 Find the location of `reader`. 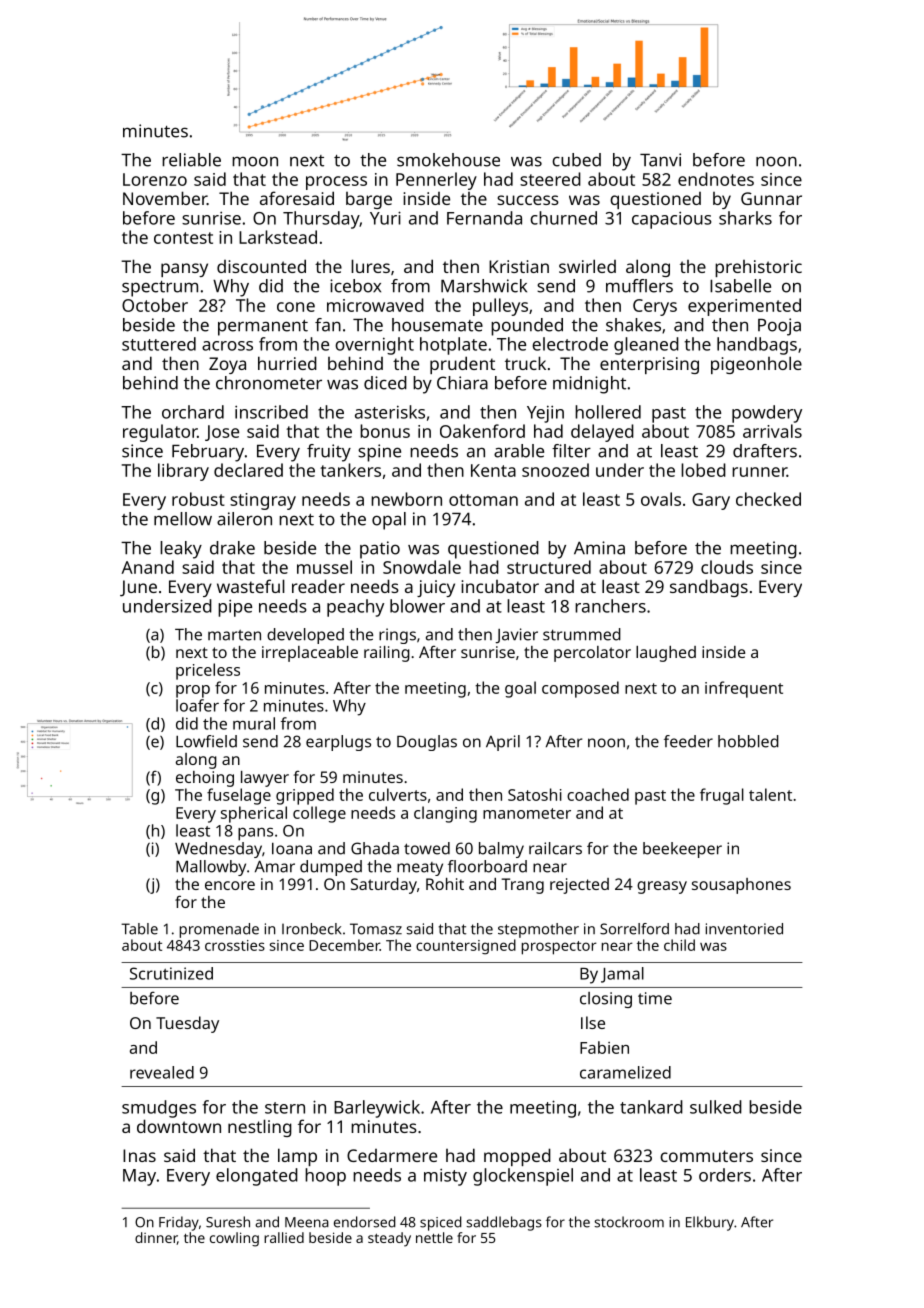

reader is located at coordinates (318, 586).
